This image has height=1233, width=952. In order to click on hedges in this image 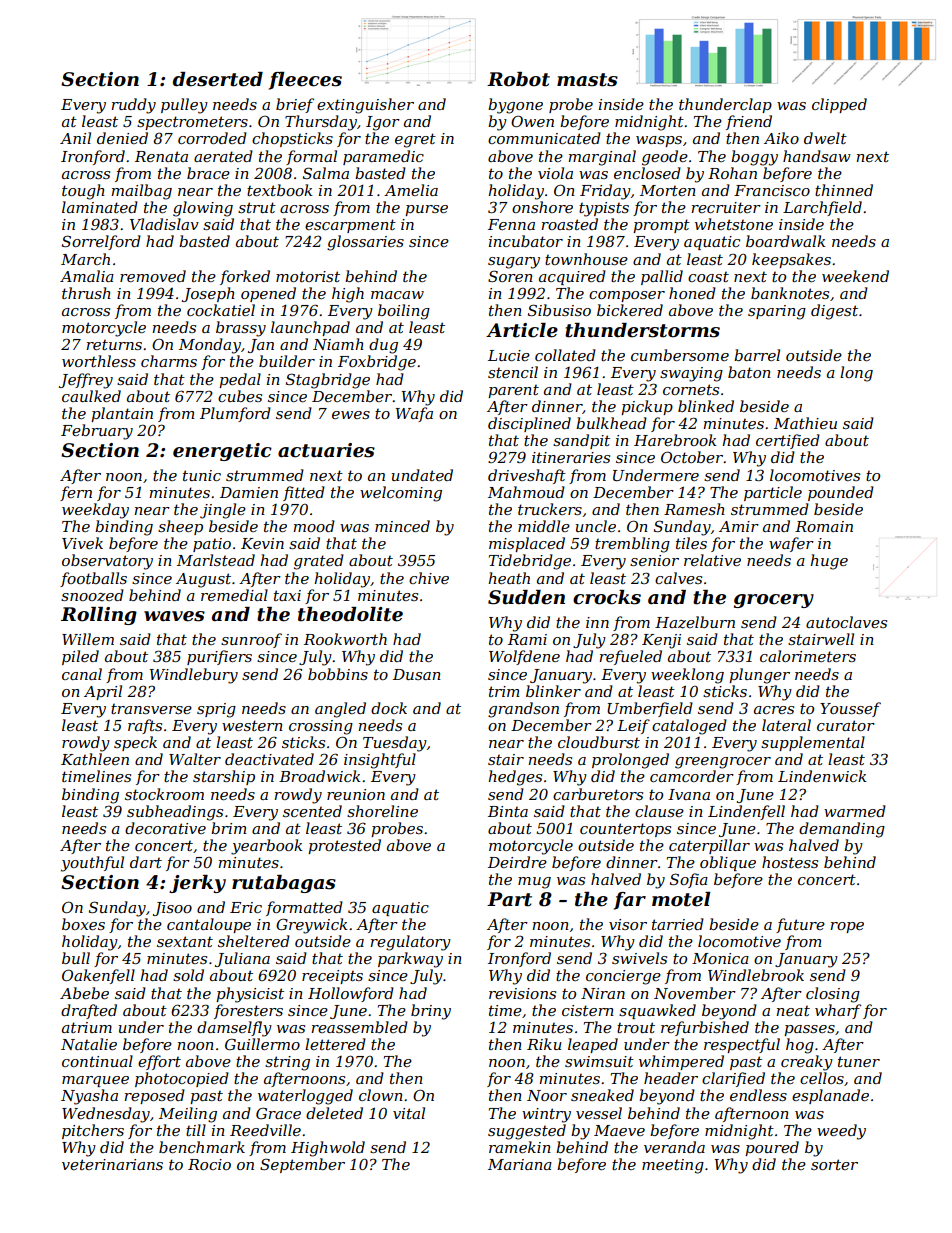, I will do `click(515, 778)`.
